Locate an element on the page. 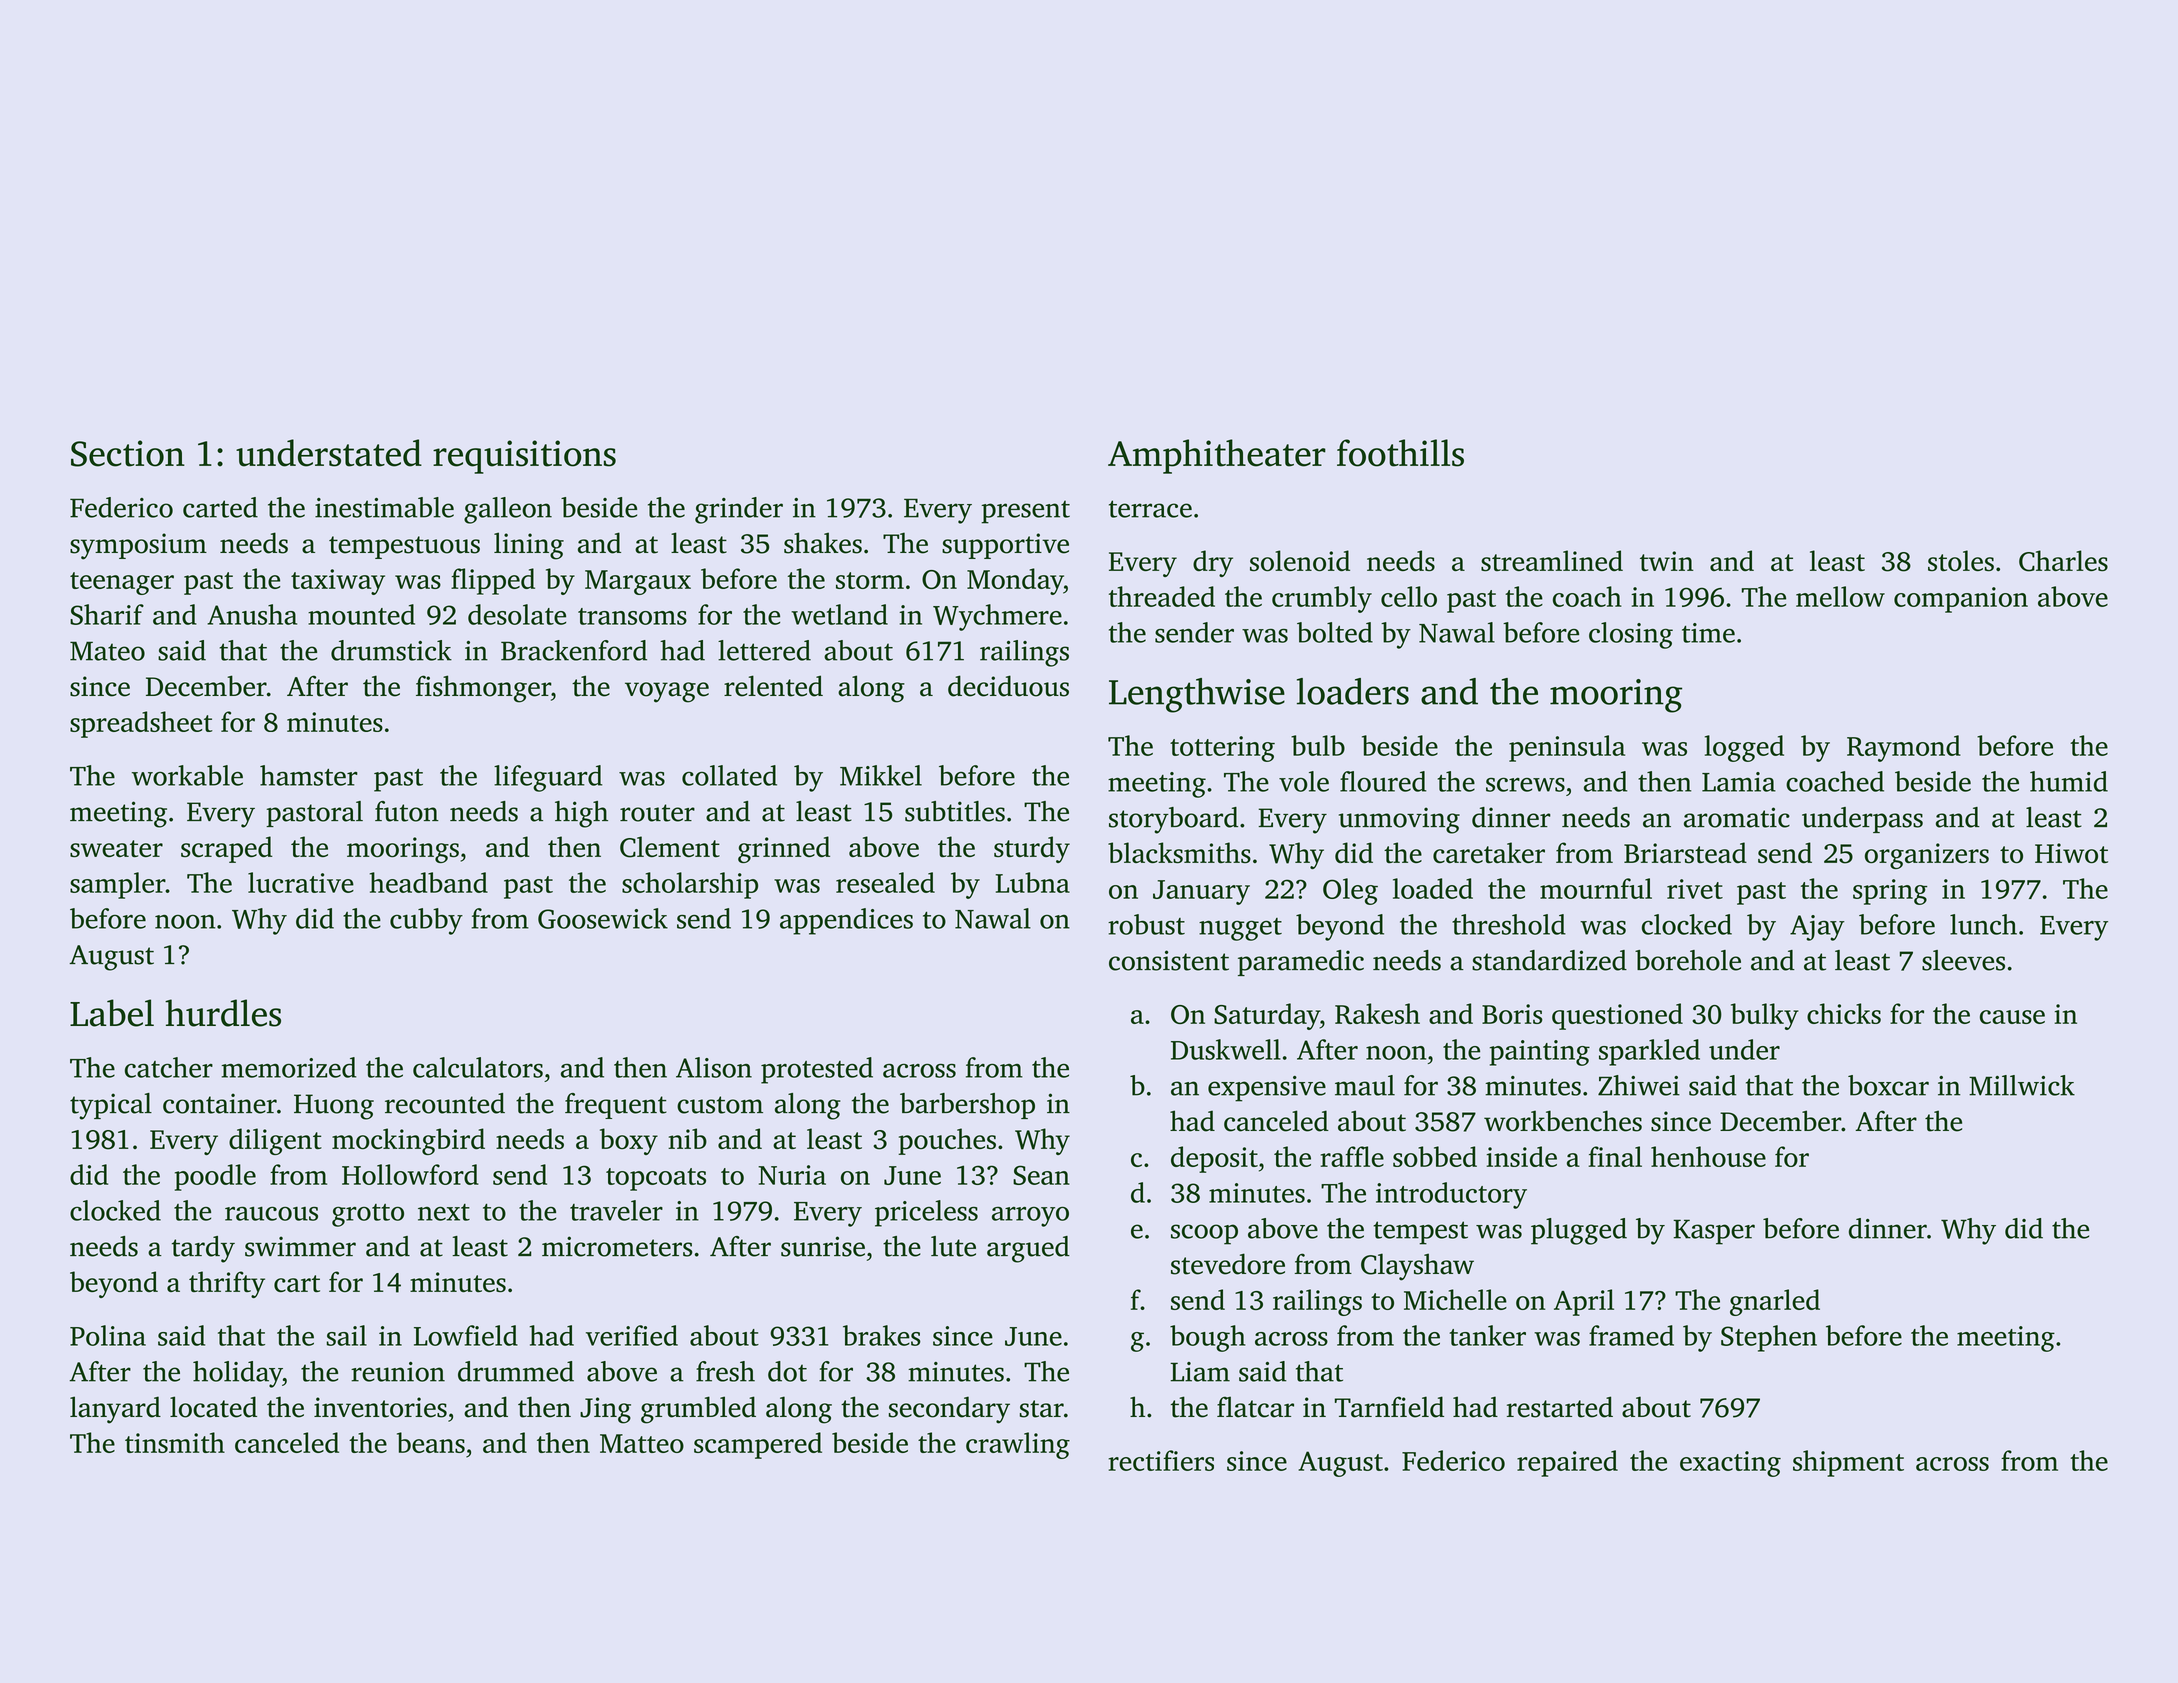 The height and width of the image is (1683, 2178). Millwick is located at coordinates (2022, 1085).
